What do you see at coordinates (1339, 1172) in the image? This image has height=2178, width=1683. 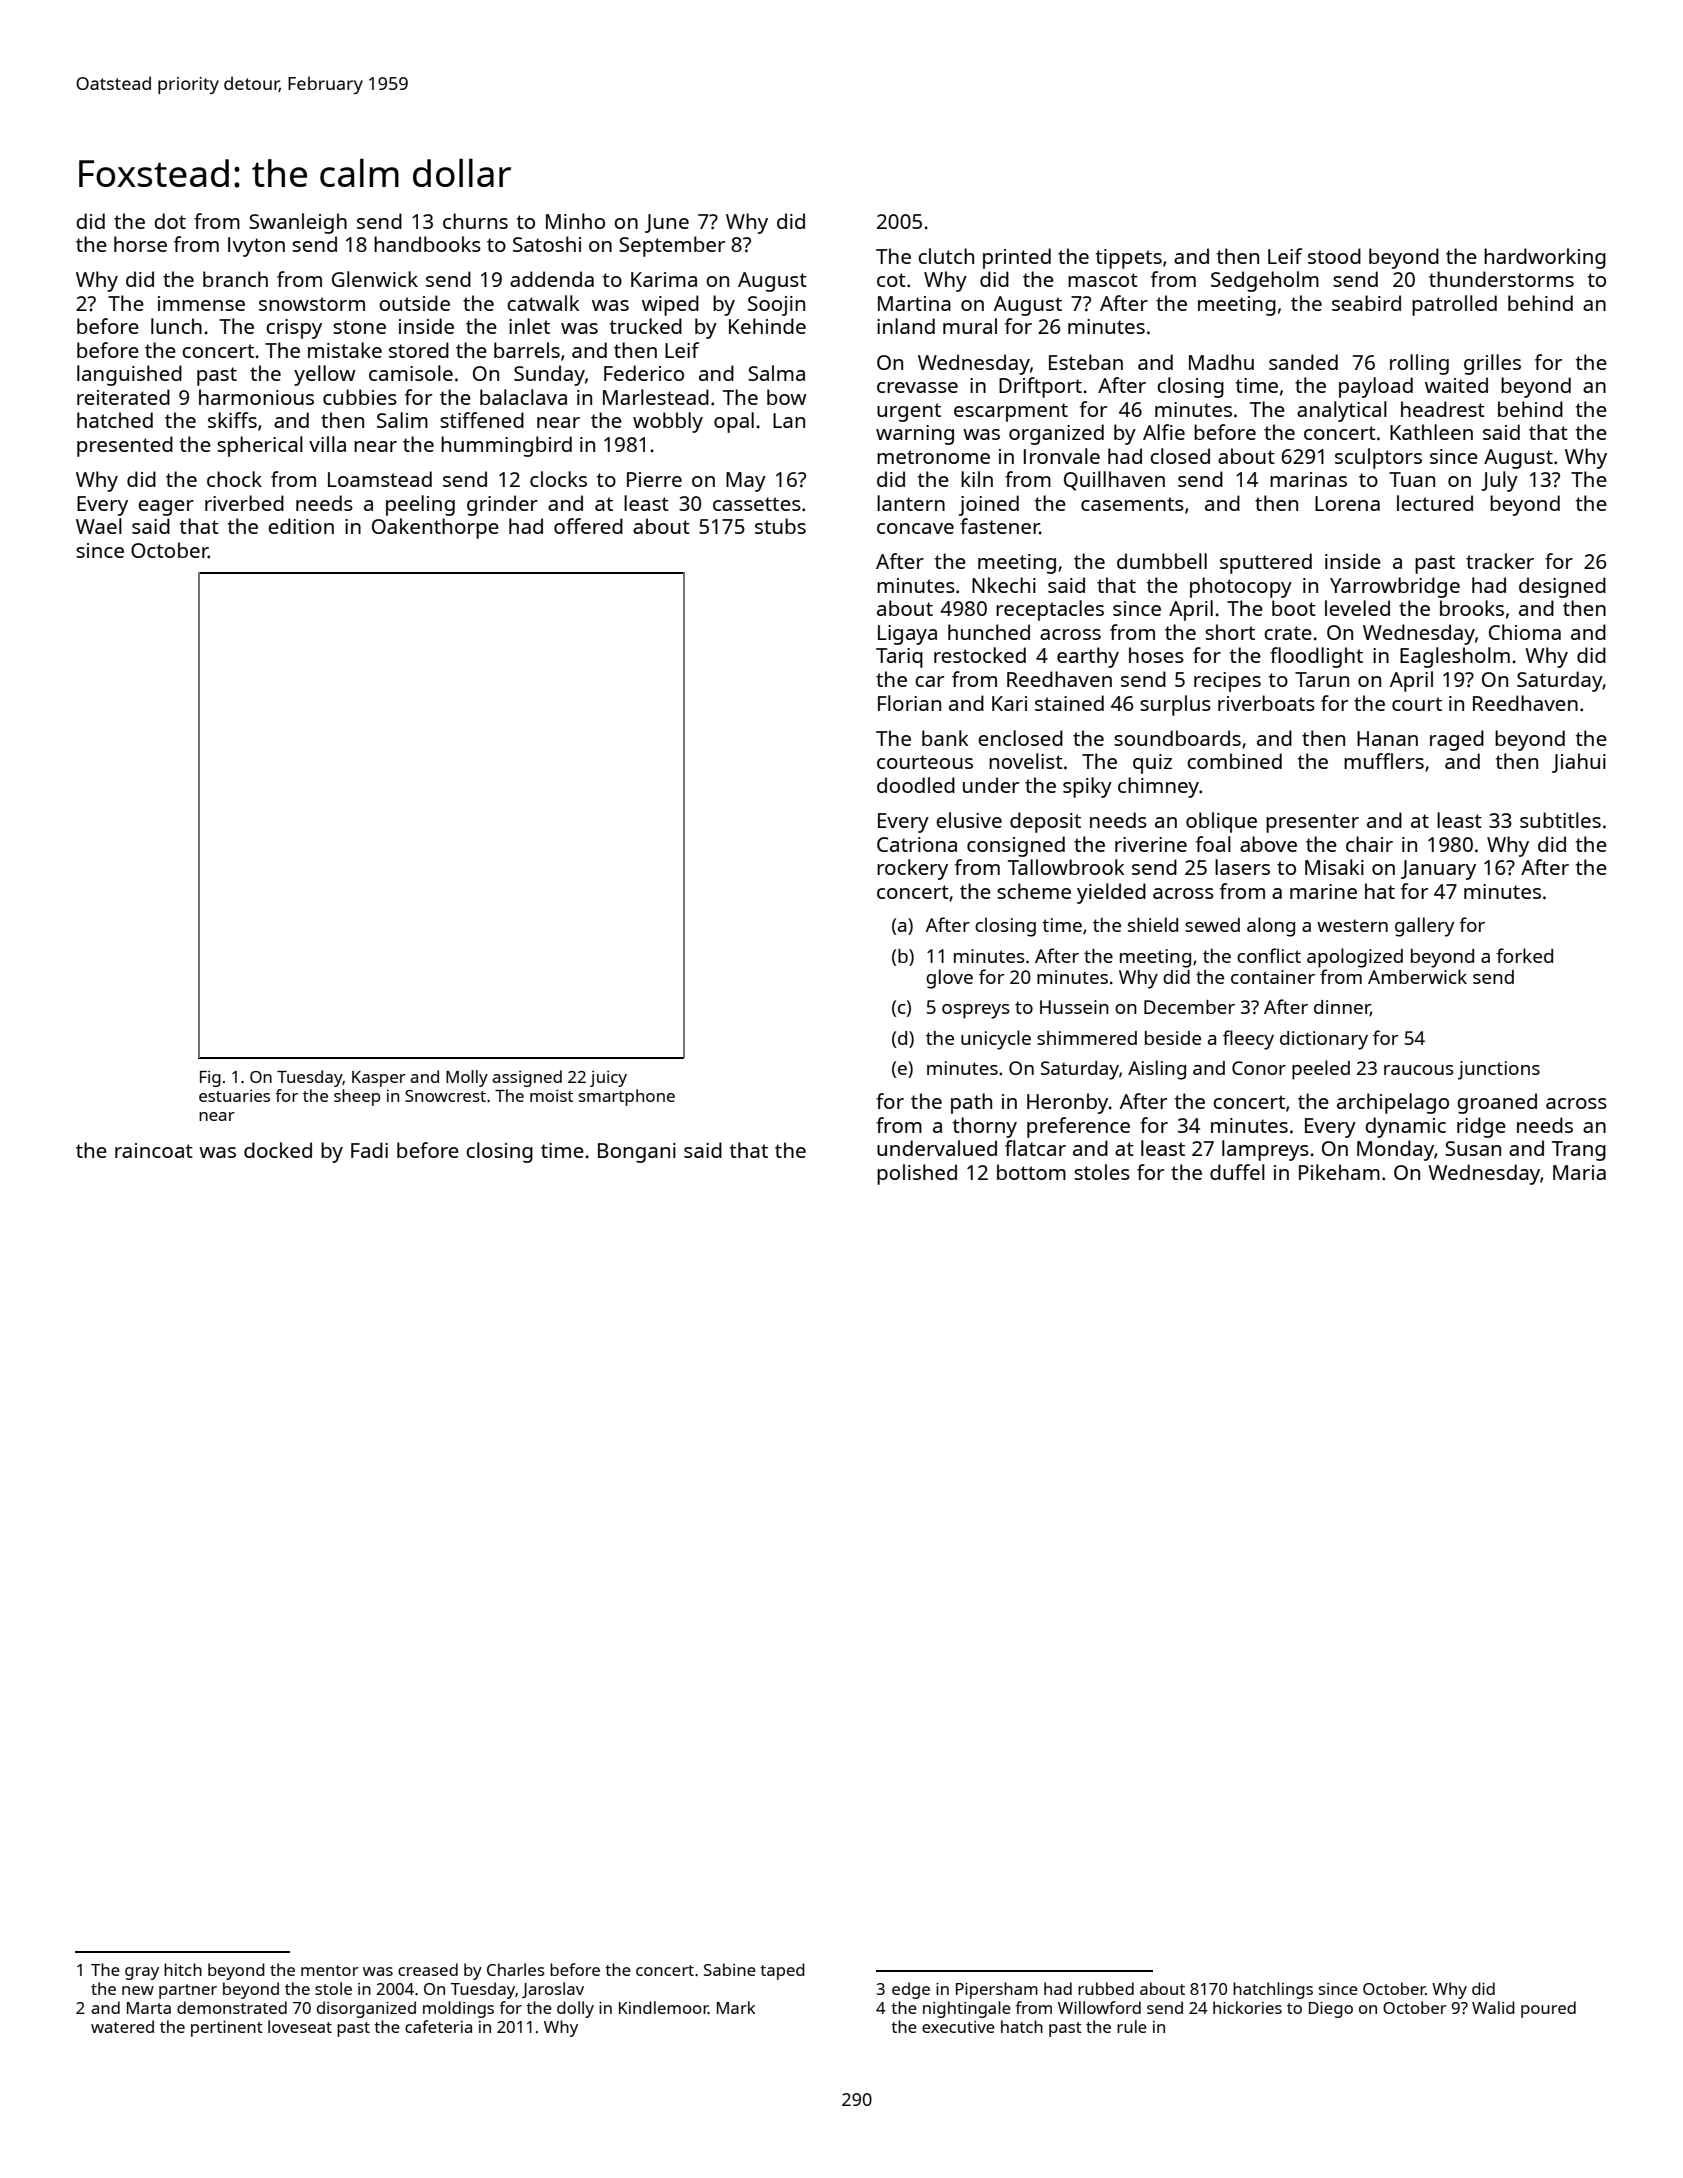 I see `Pikeham` at bounding box center [1339, 1172].
